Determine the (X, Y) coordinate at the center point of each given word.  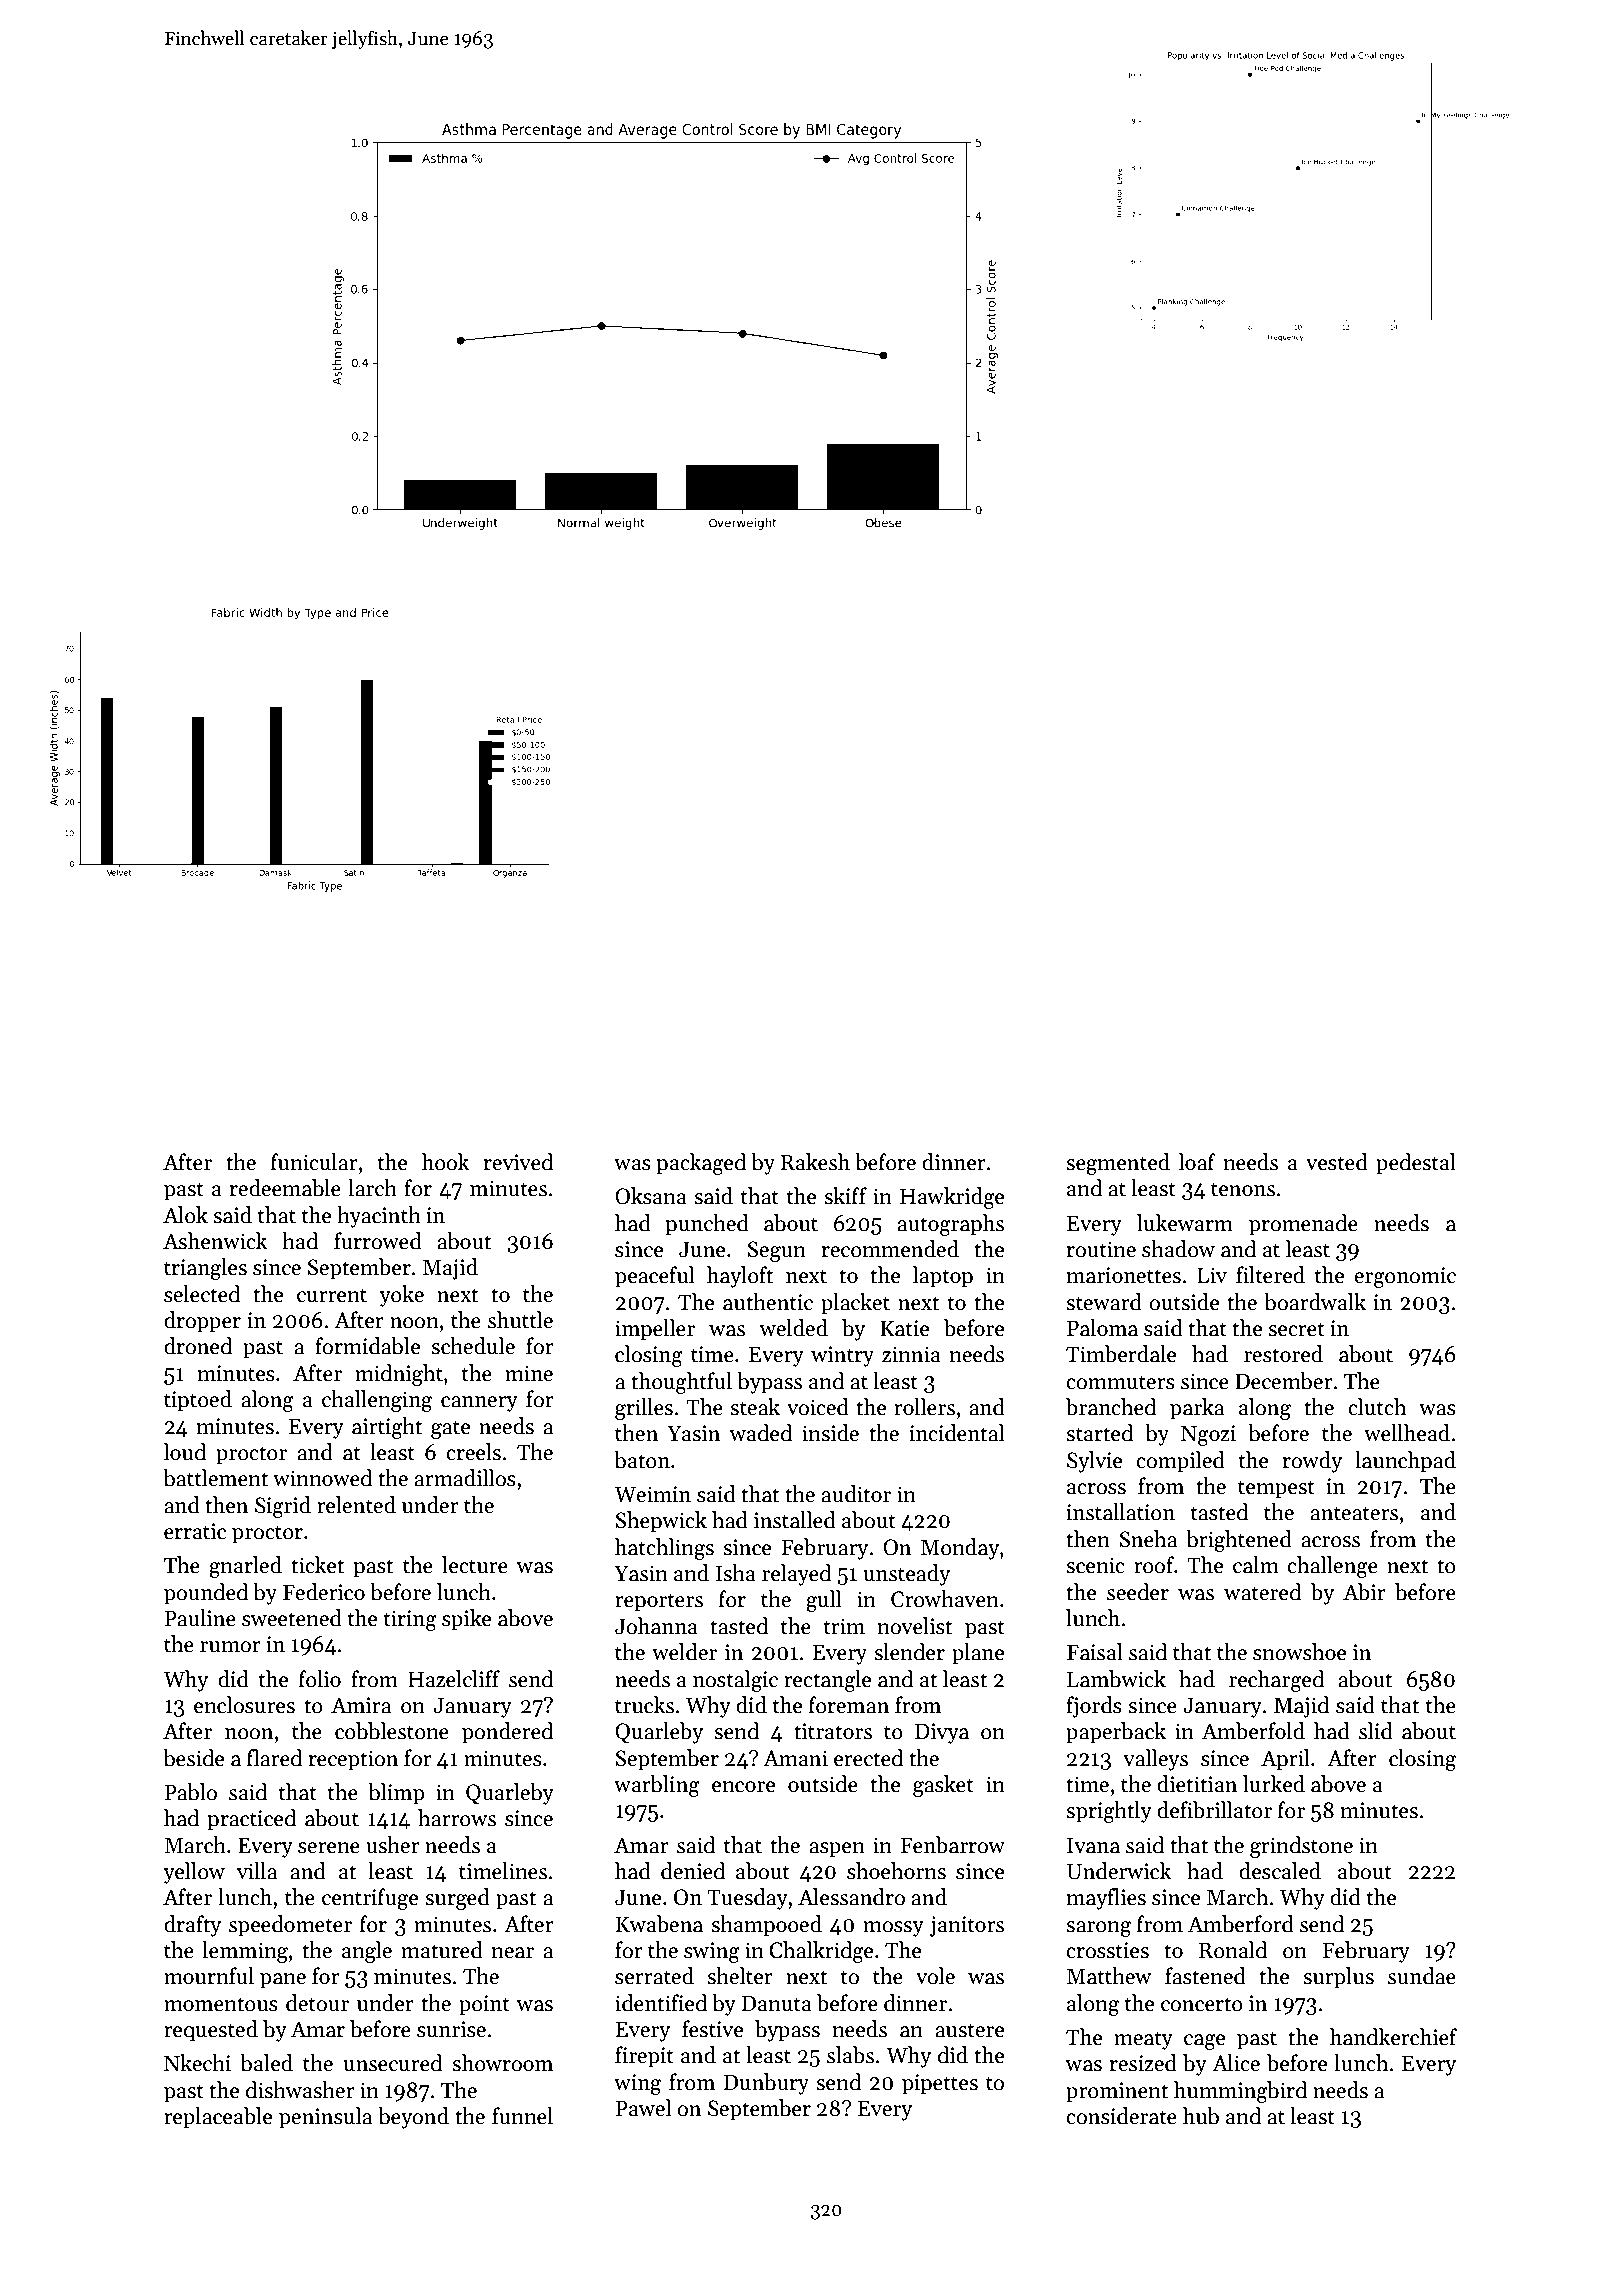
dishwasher (300, 2090)
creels (473, 1452)
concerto (1202, 2004)
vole (935, 1976)
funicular (314, 1162)
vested (1337, 1162)
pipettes (940, 2084)
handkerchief (1393, 2037)
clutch (1377, 1407)
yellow (194, 1873)
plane (978, 1654)
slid (1376, 1731)
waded (760, 1433)
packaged (701, 1164)
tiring (410, 1620)
